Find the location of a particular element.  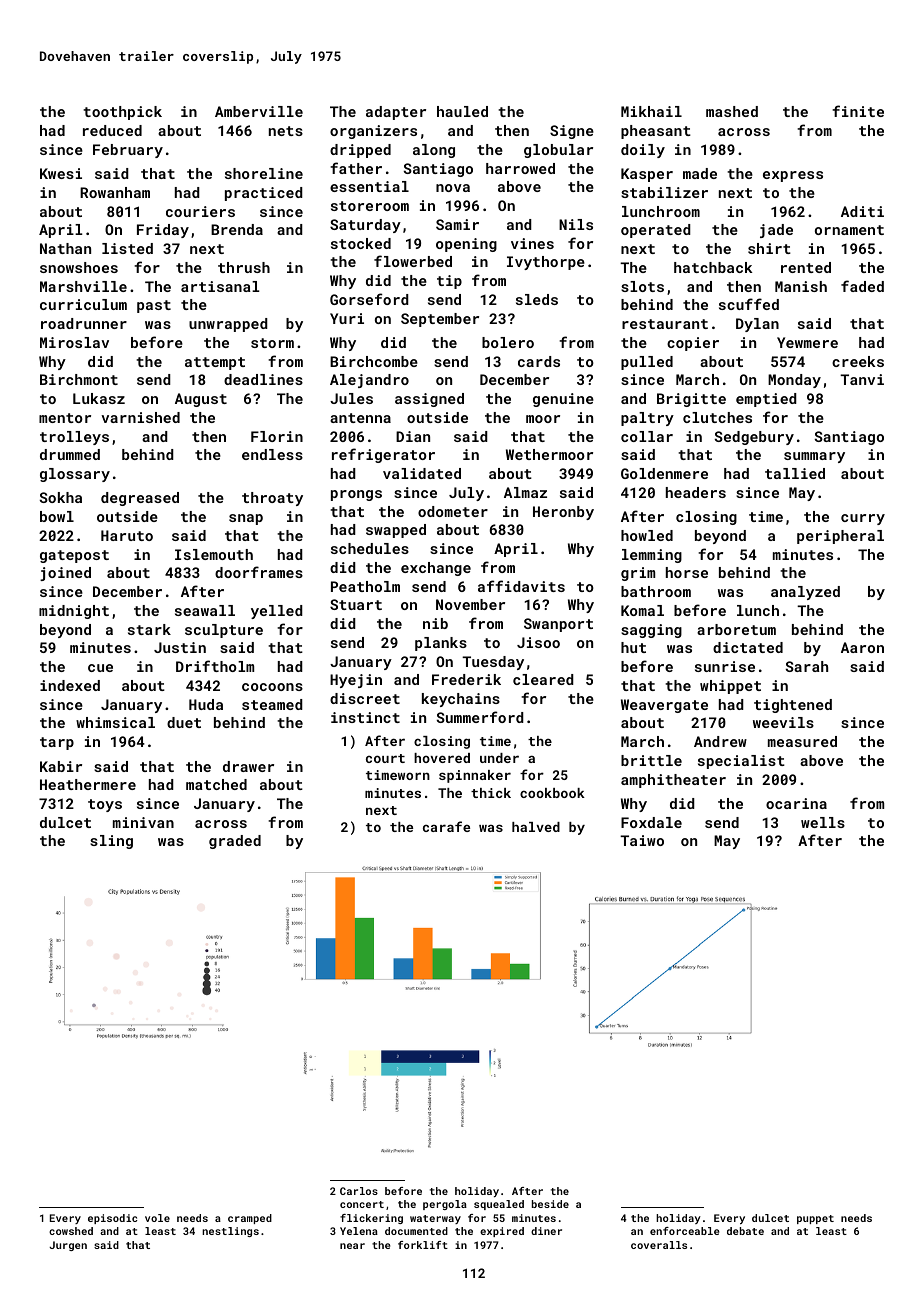

debate is located at coordinates (745, 1231).
